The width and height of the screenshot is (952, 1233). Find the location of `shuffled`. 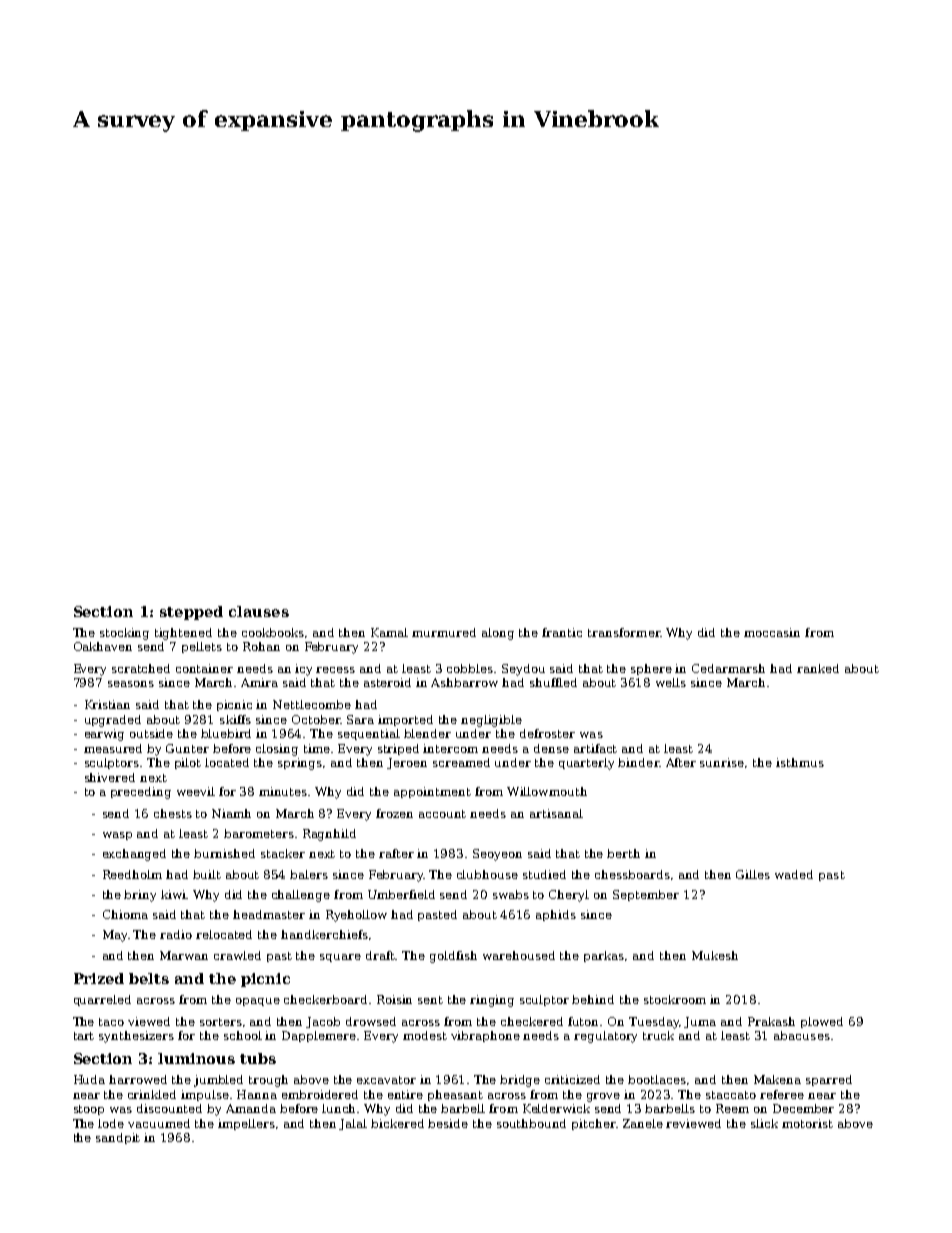

shuffled is located at coordinates (553, 682).
